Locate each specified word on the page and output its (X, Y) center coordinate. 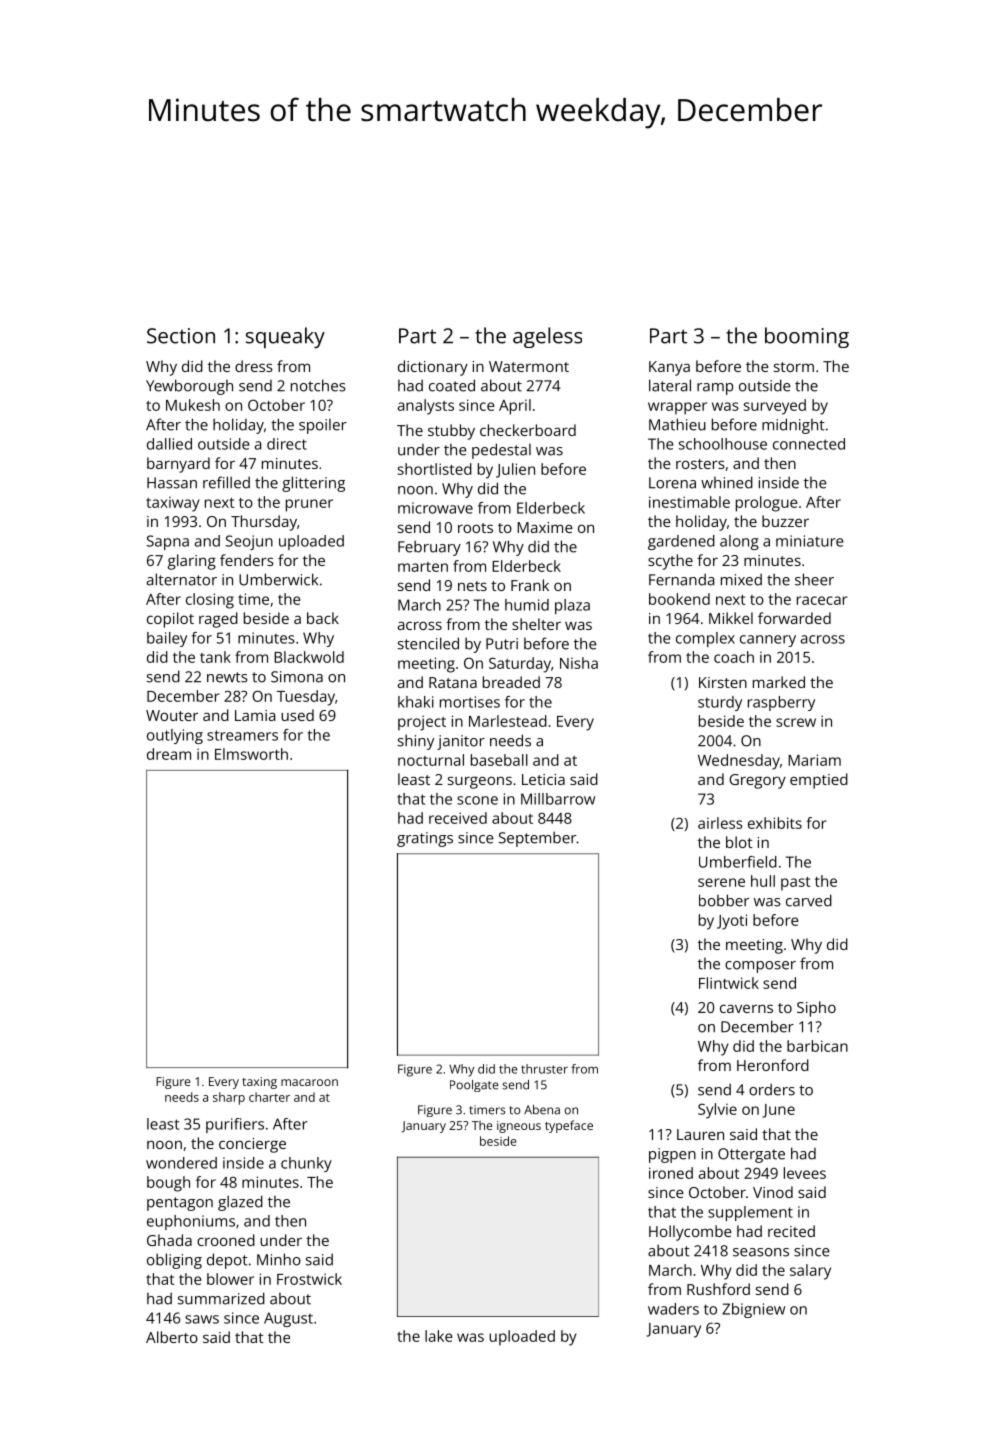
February (429, 548)
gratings (425, 839)
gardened (681, 542)
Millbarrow (558, 799)
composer (760, 967)
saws (202, 1319)
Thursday (264, 523)
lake (438, 1336)
